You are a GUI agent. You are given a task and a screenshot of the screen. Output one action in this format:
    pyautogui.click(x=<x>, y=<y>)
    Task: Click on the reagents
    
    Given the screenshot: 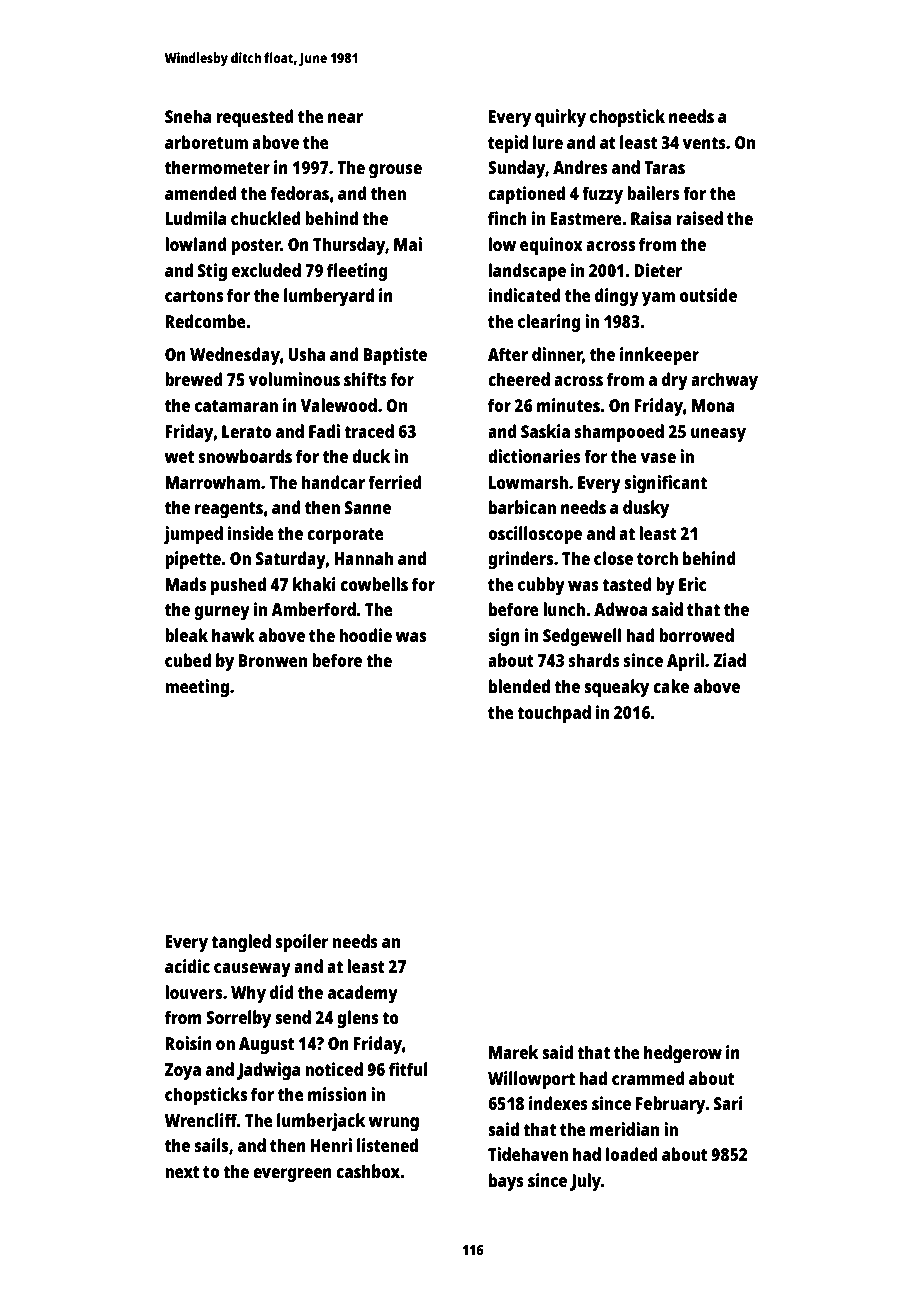 What is the action you would take?
    pyautogui.click(x=229, y=510)
